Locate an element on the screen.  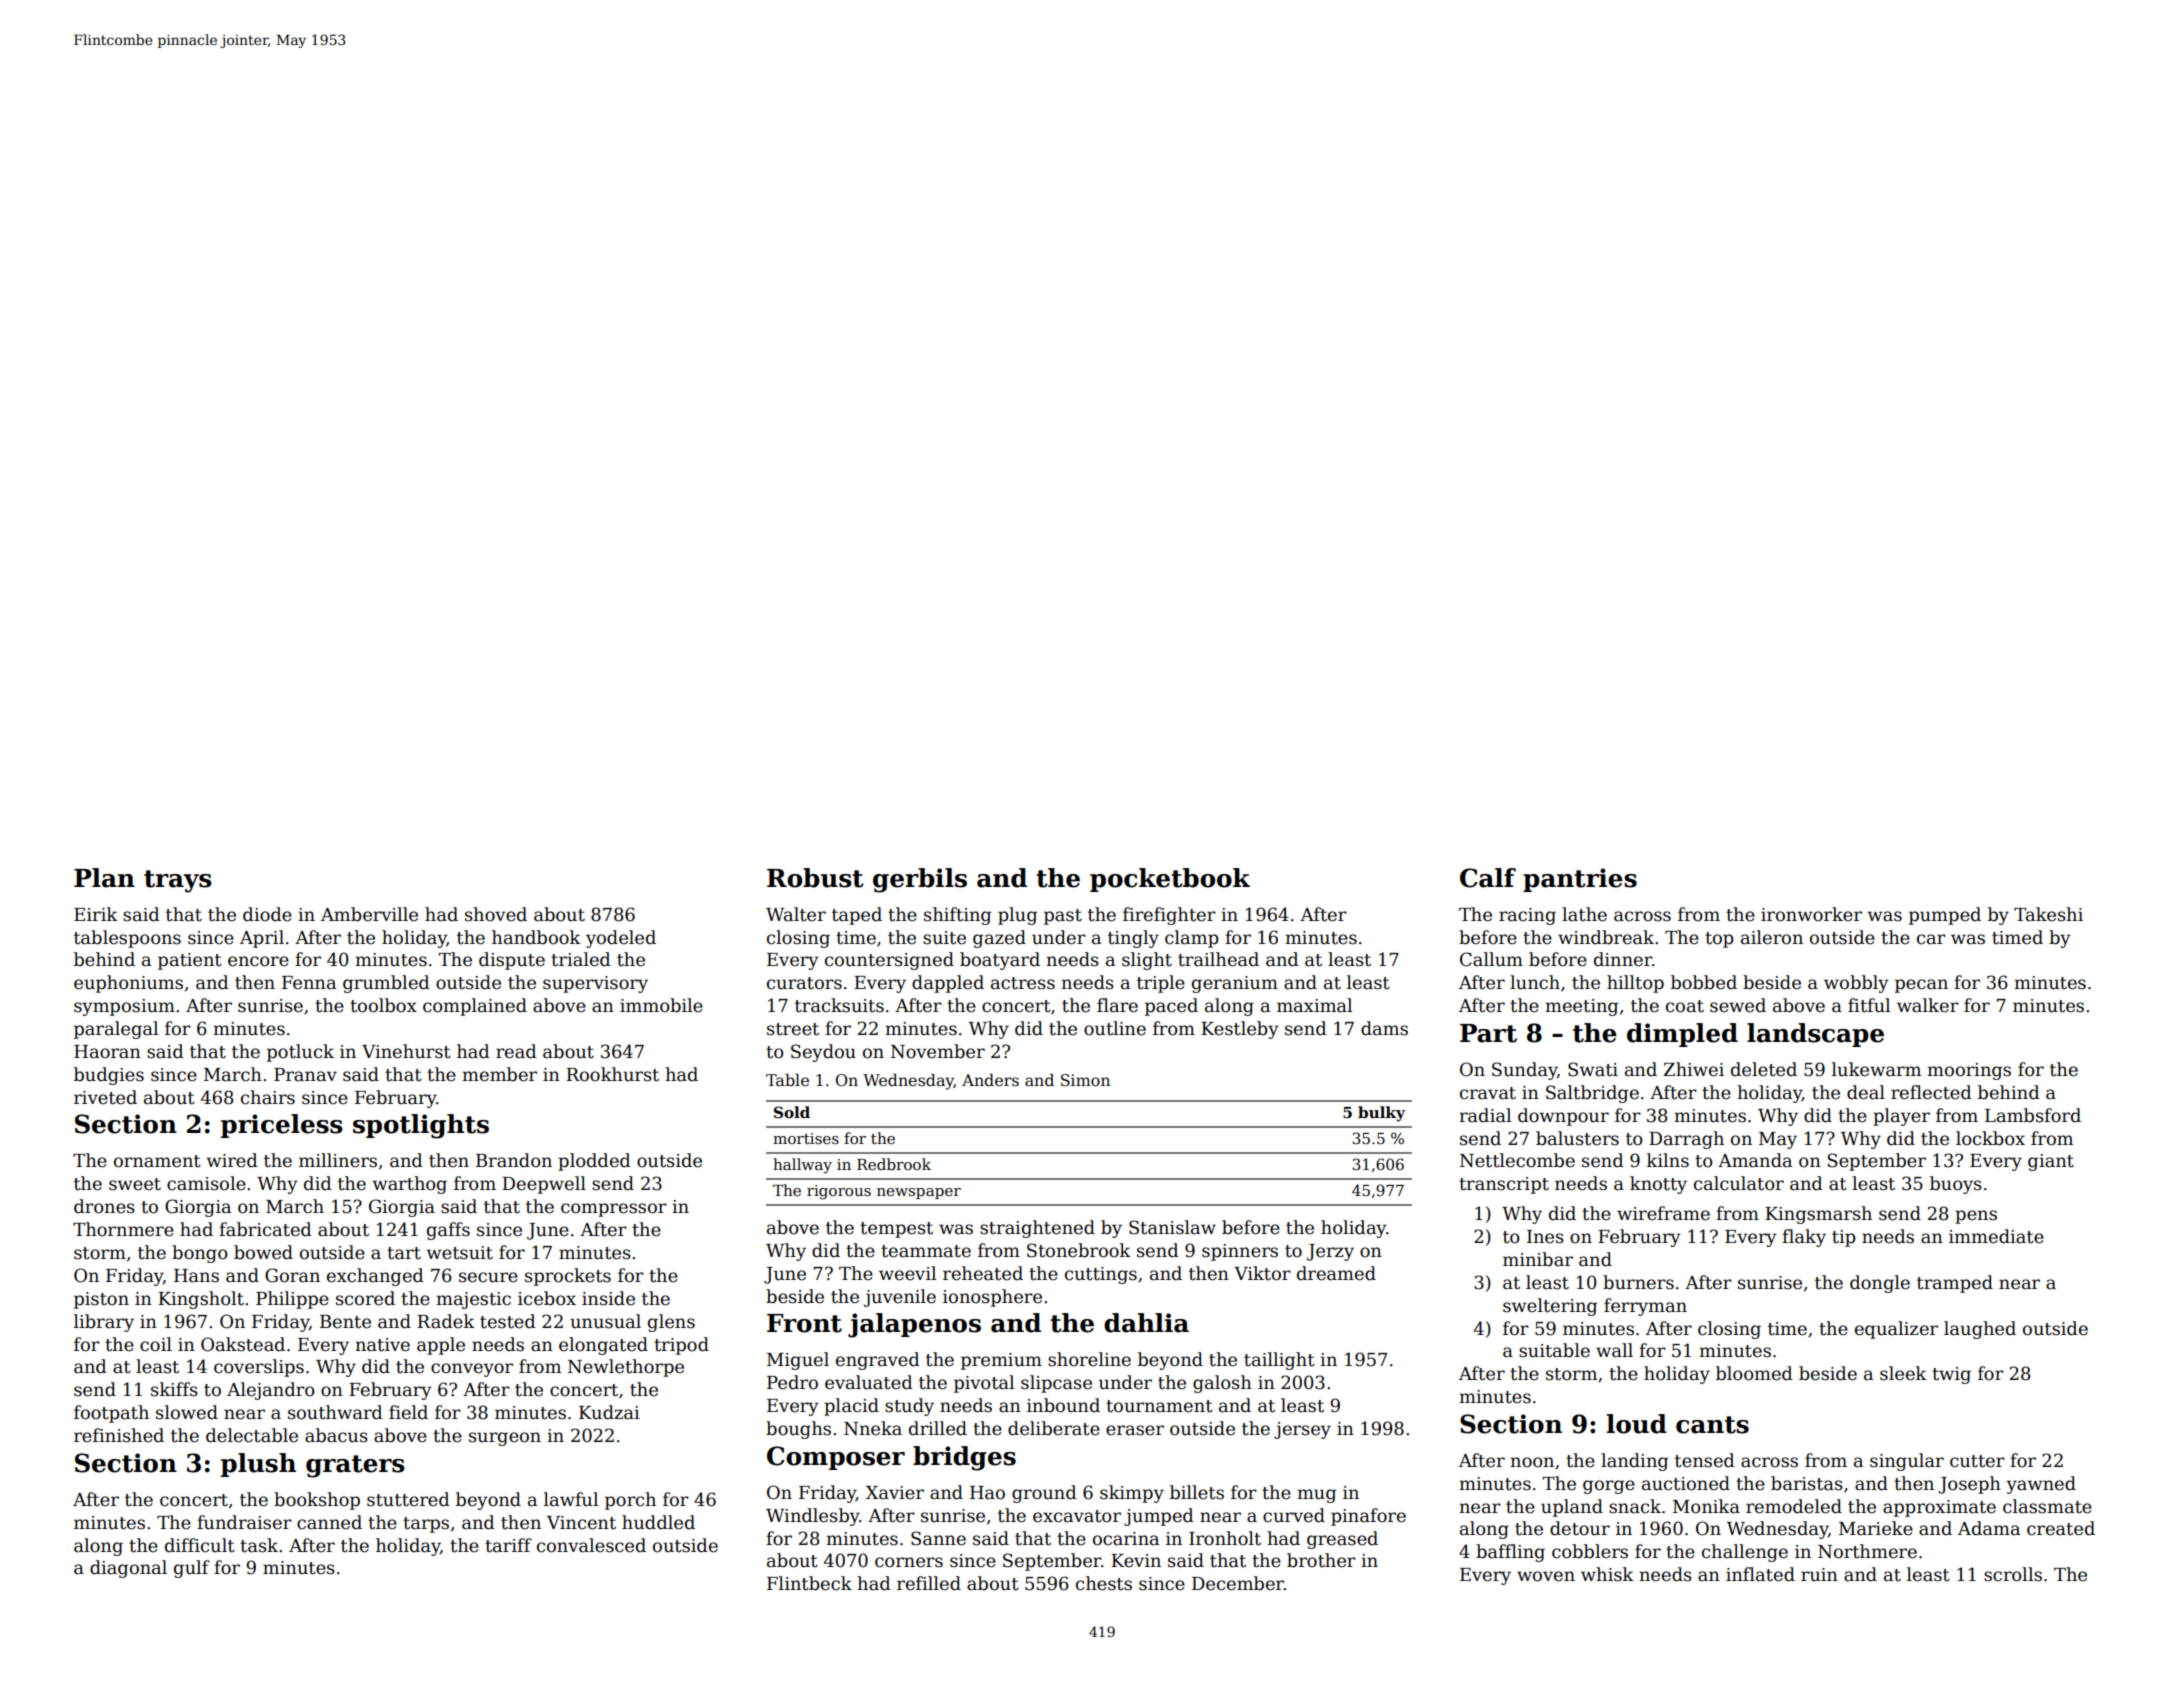
Miguel is located at coordinates (798, 1361).
